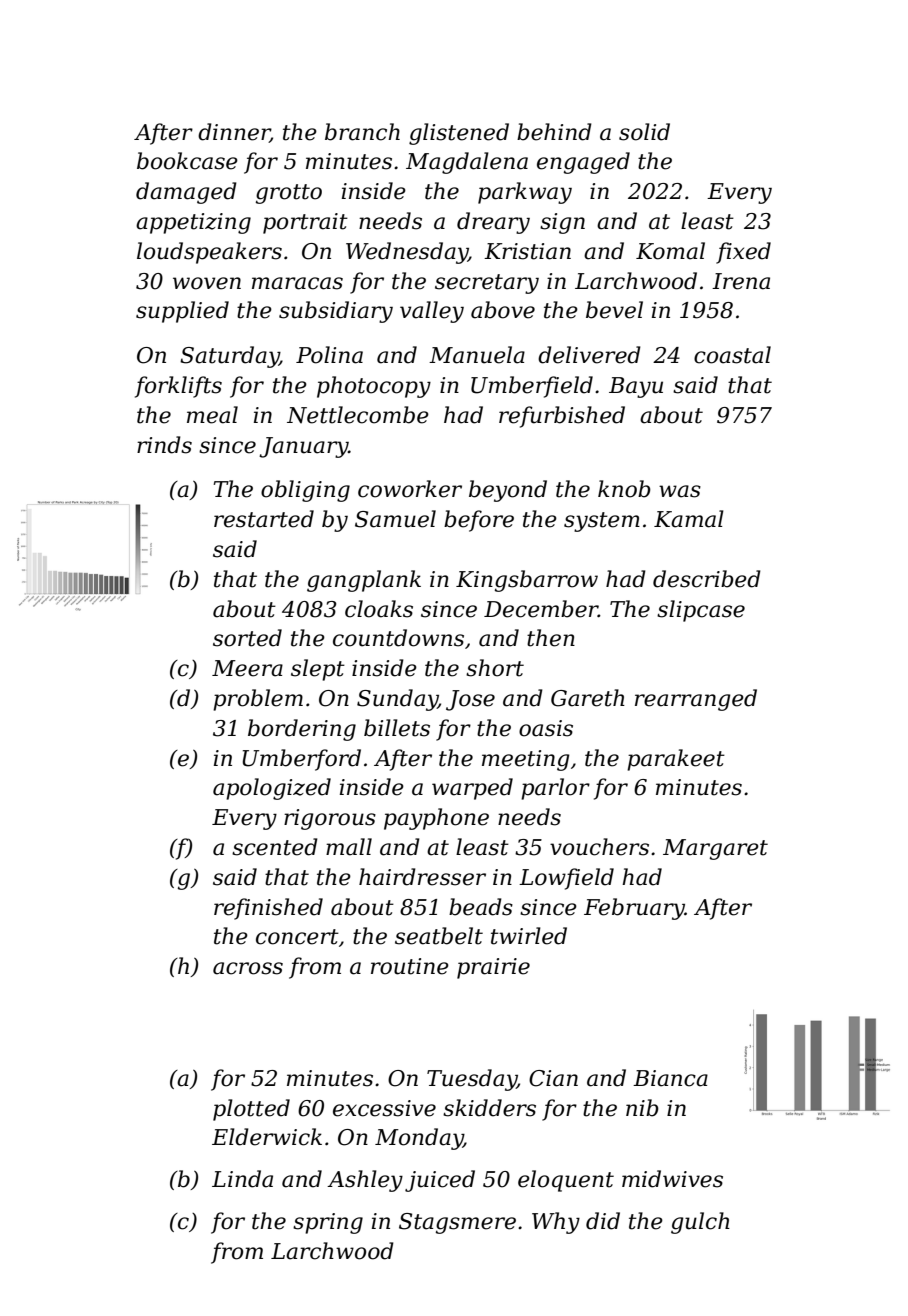  I want to click on Linda, so click(242, 1179).
